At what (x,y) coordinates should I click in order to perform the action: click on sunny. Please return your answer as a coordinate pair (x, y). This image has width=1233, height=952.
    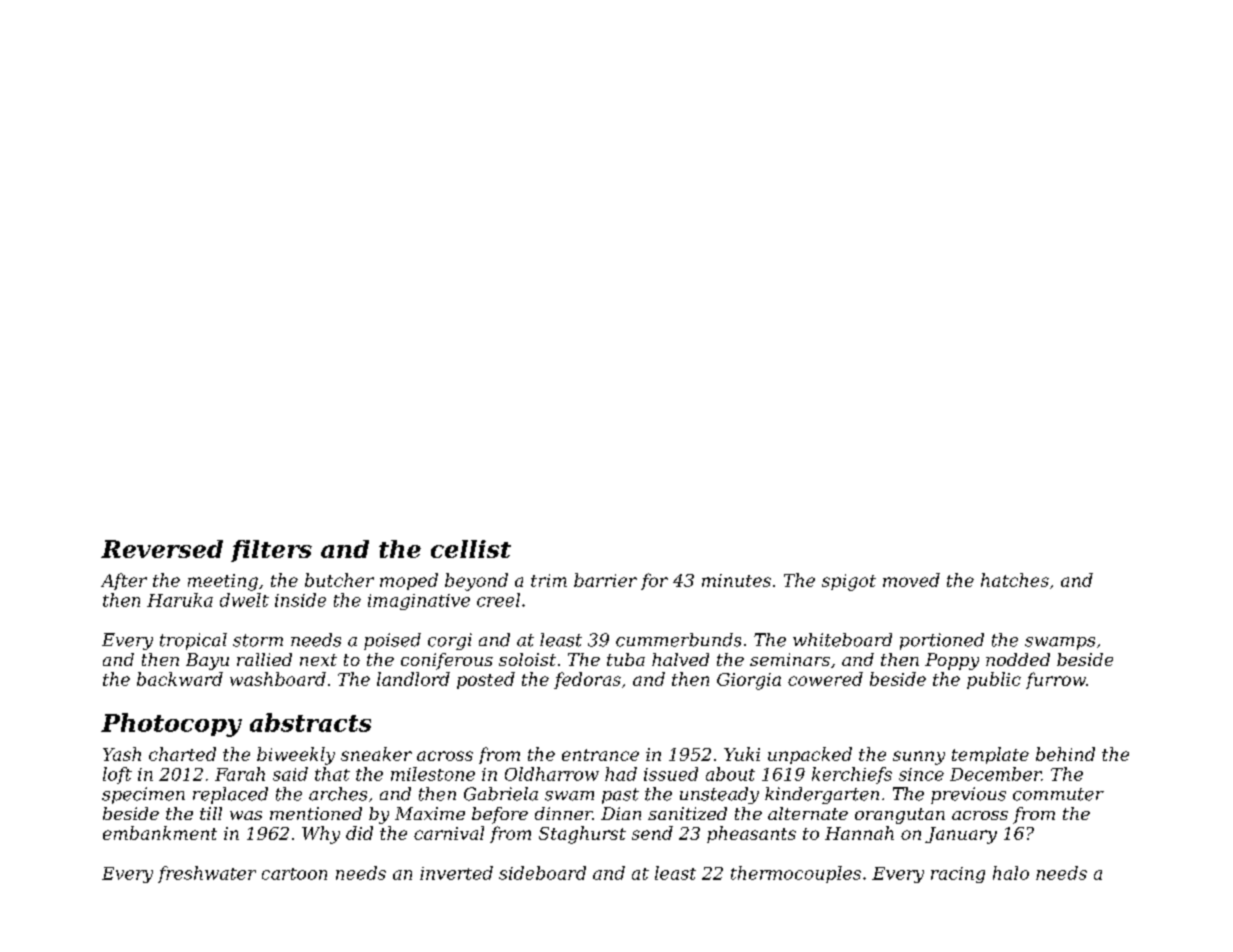
    Looking at the image, I should click on (919, 758).
